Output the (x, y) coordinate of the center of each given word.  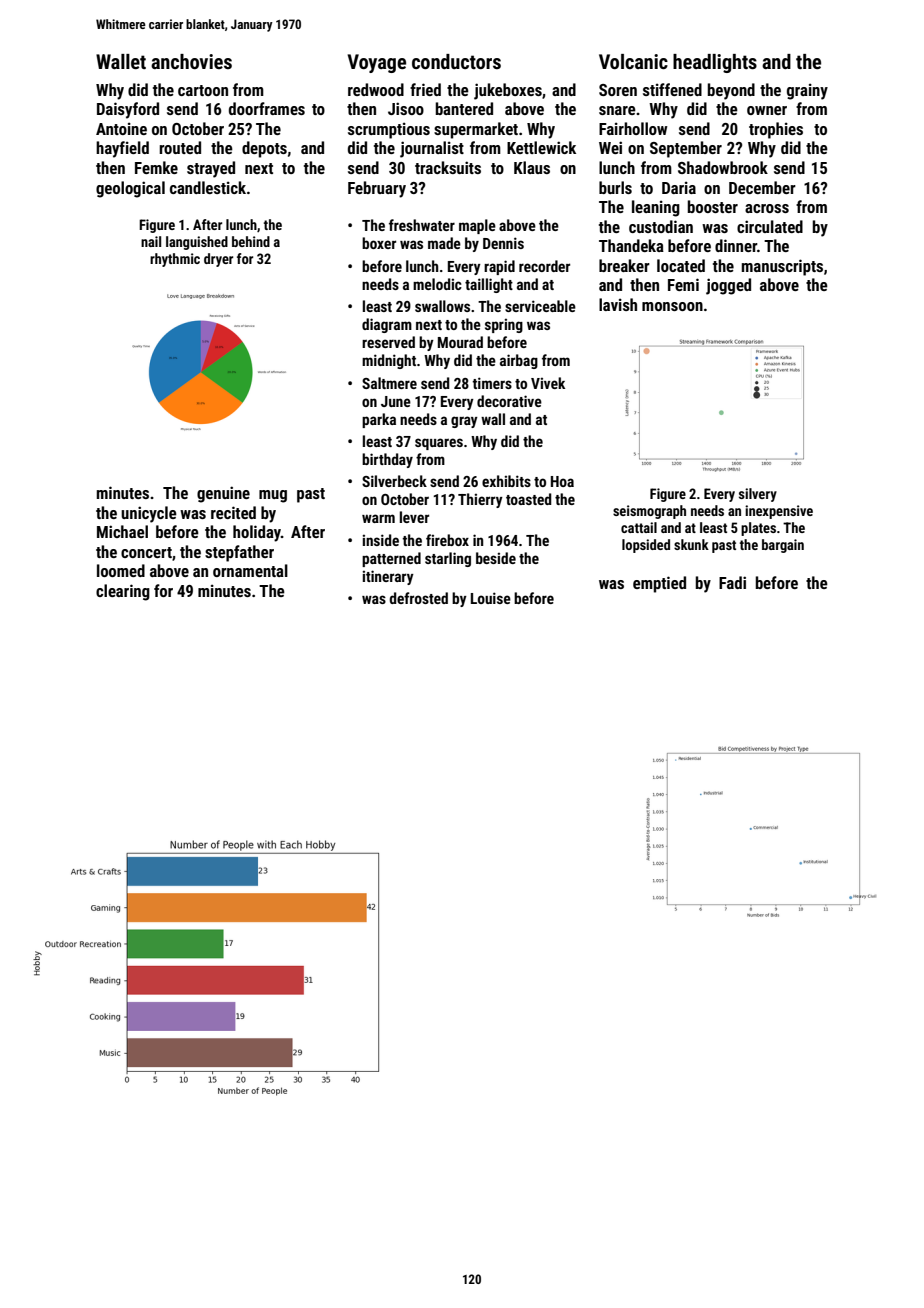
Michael (122, 531)
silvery (758, 495)
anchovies (191, 61)
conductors (456, 61)
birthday (387, 460)
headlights (715, 63)
